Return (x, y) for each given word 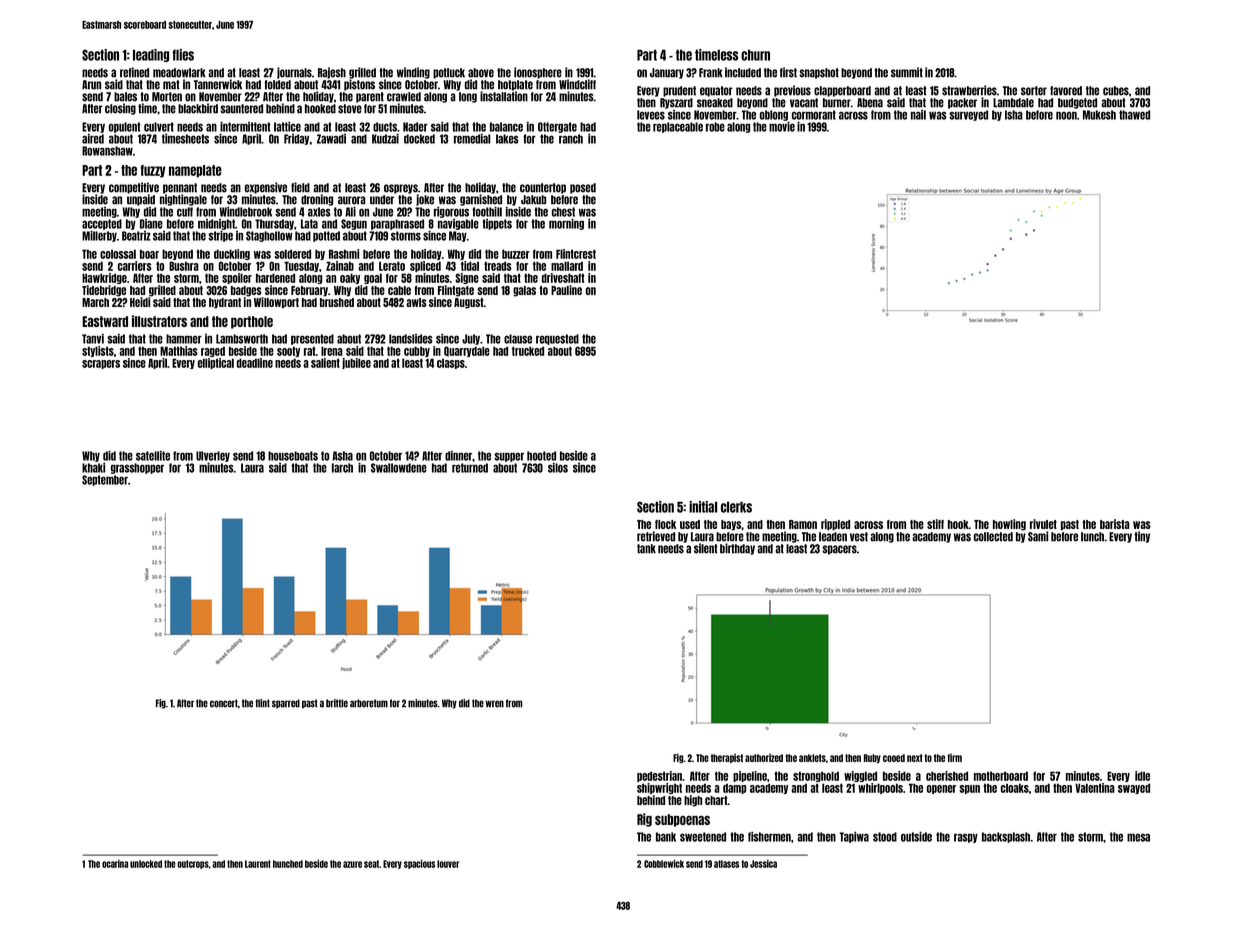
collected (993, 537)
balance (506, 127)
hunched (288, 864)
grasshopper (137, 468)
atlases (726, 864)
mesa (1138, 837)
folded (277, 85)
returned (470, 468)
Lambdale (1013, 103)
